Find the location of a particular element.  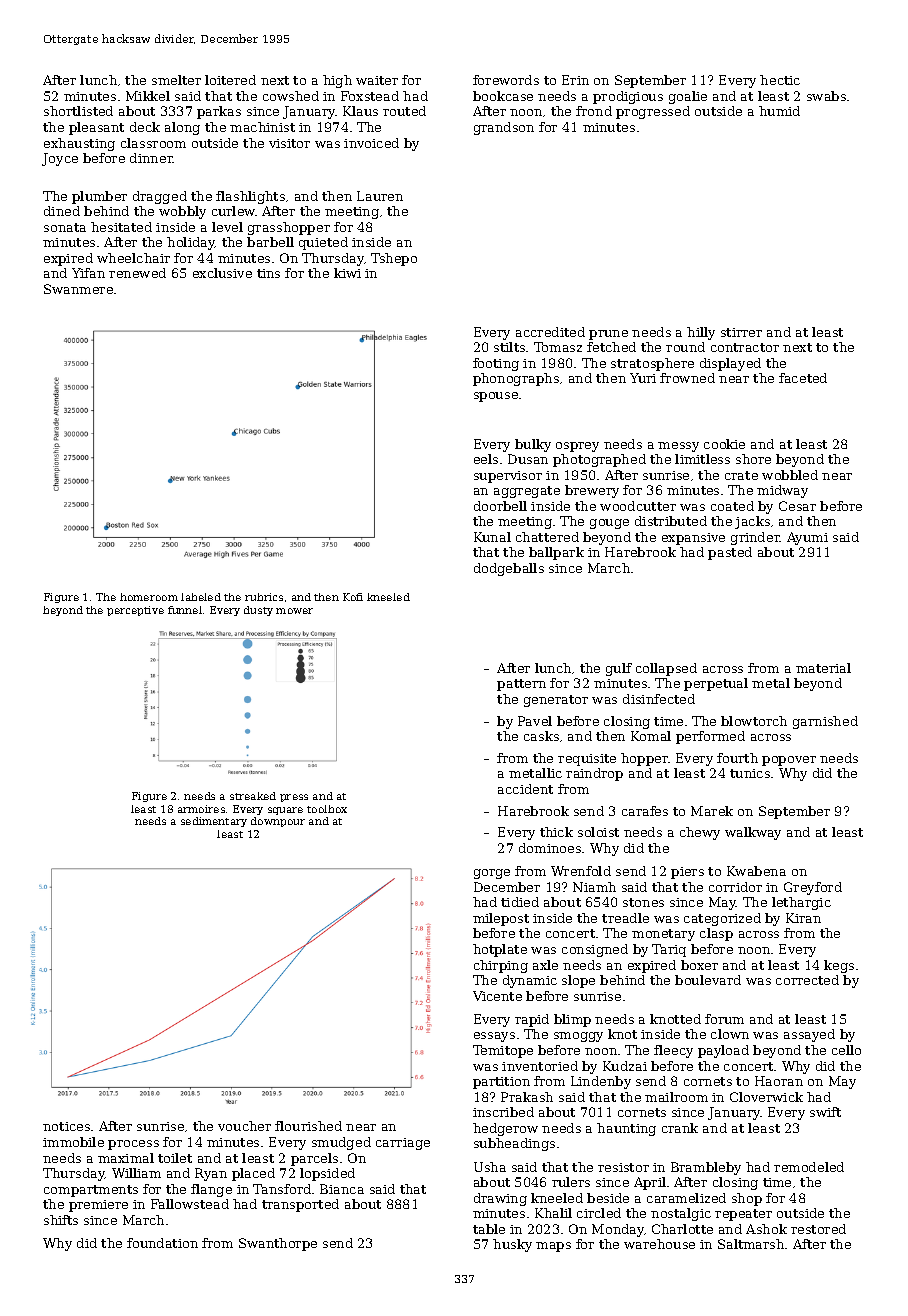

kiwi is located at coordinates (347, 273).
